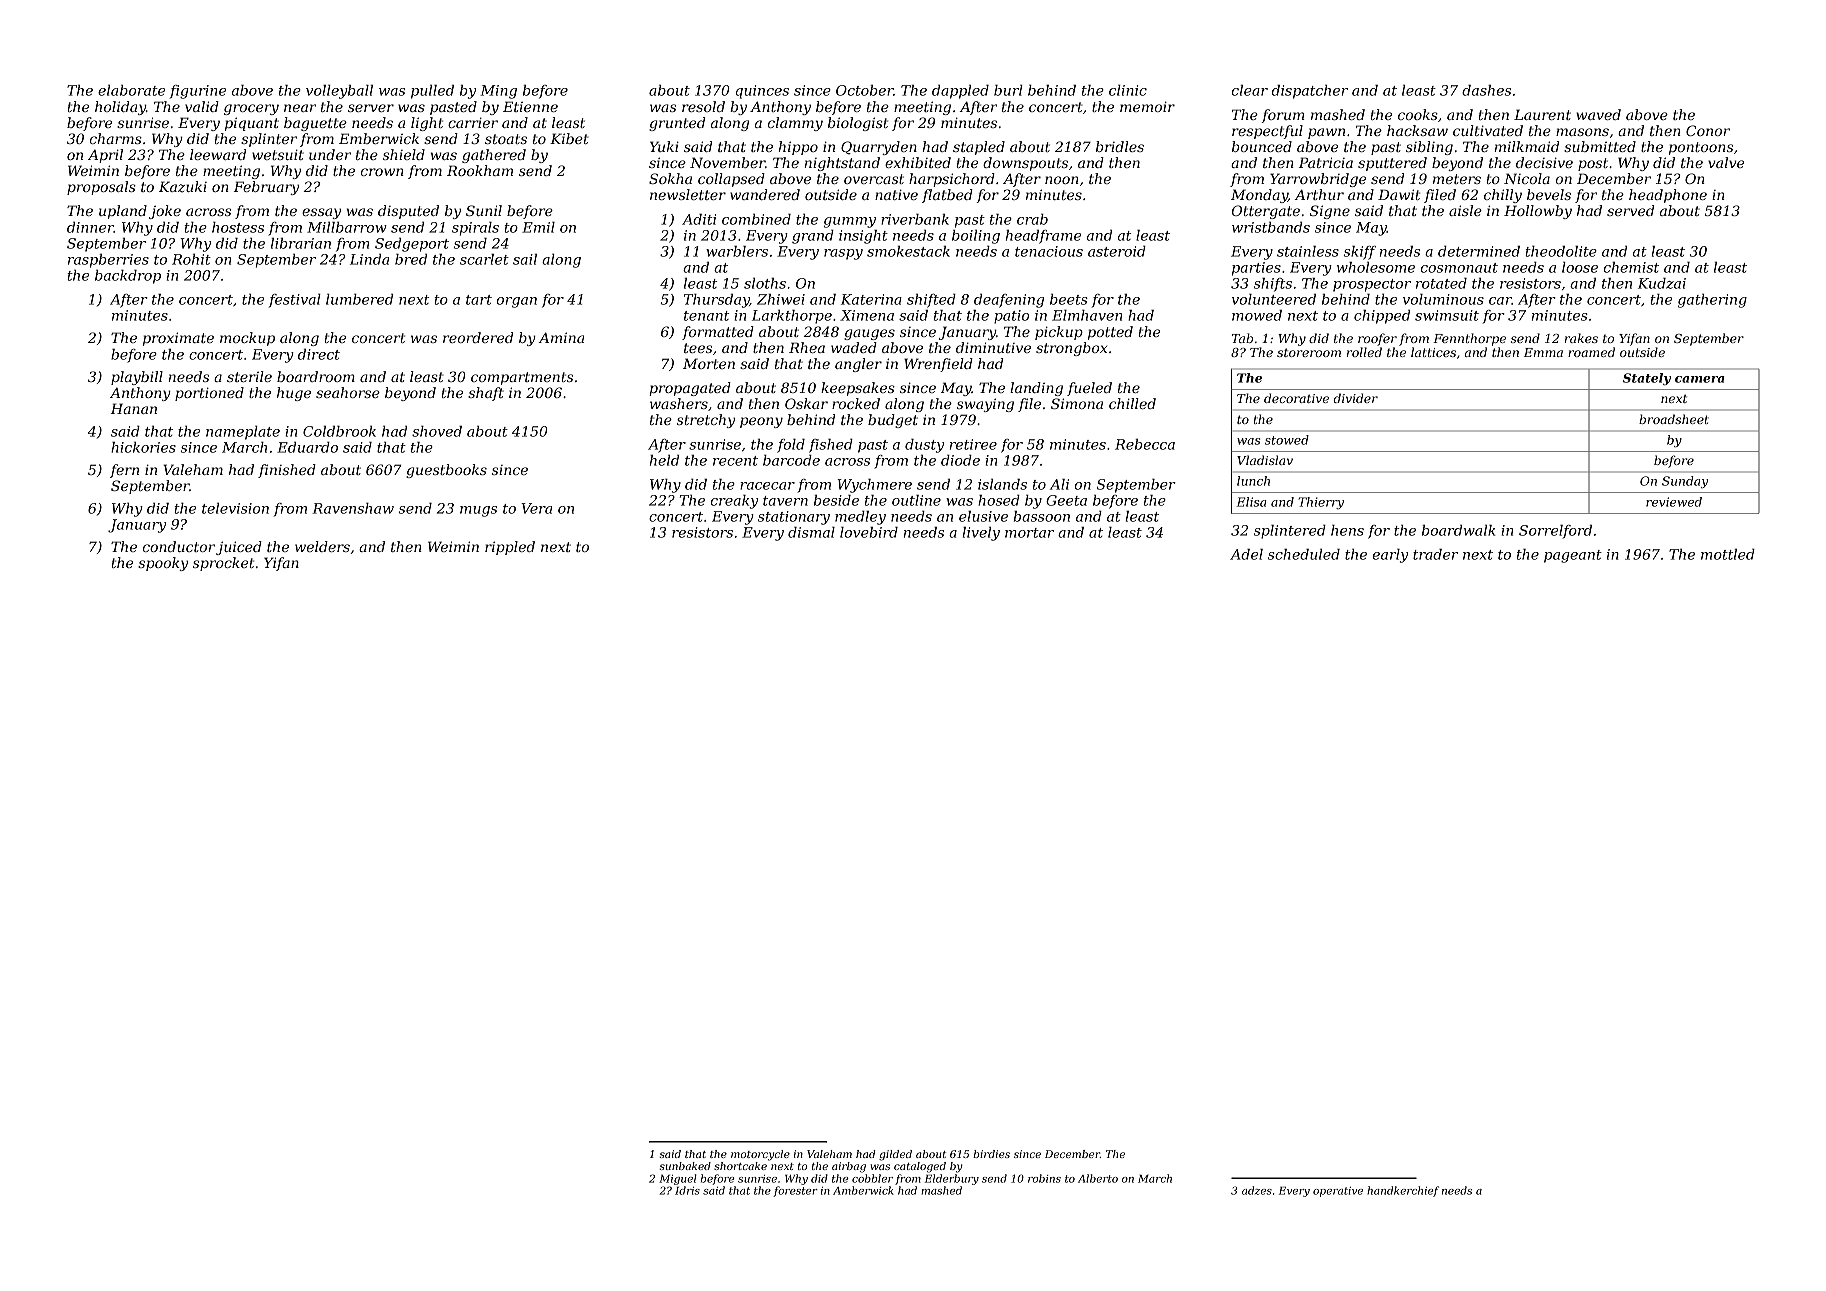  I want to click on pageant, so click(1573, 556).
